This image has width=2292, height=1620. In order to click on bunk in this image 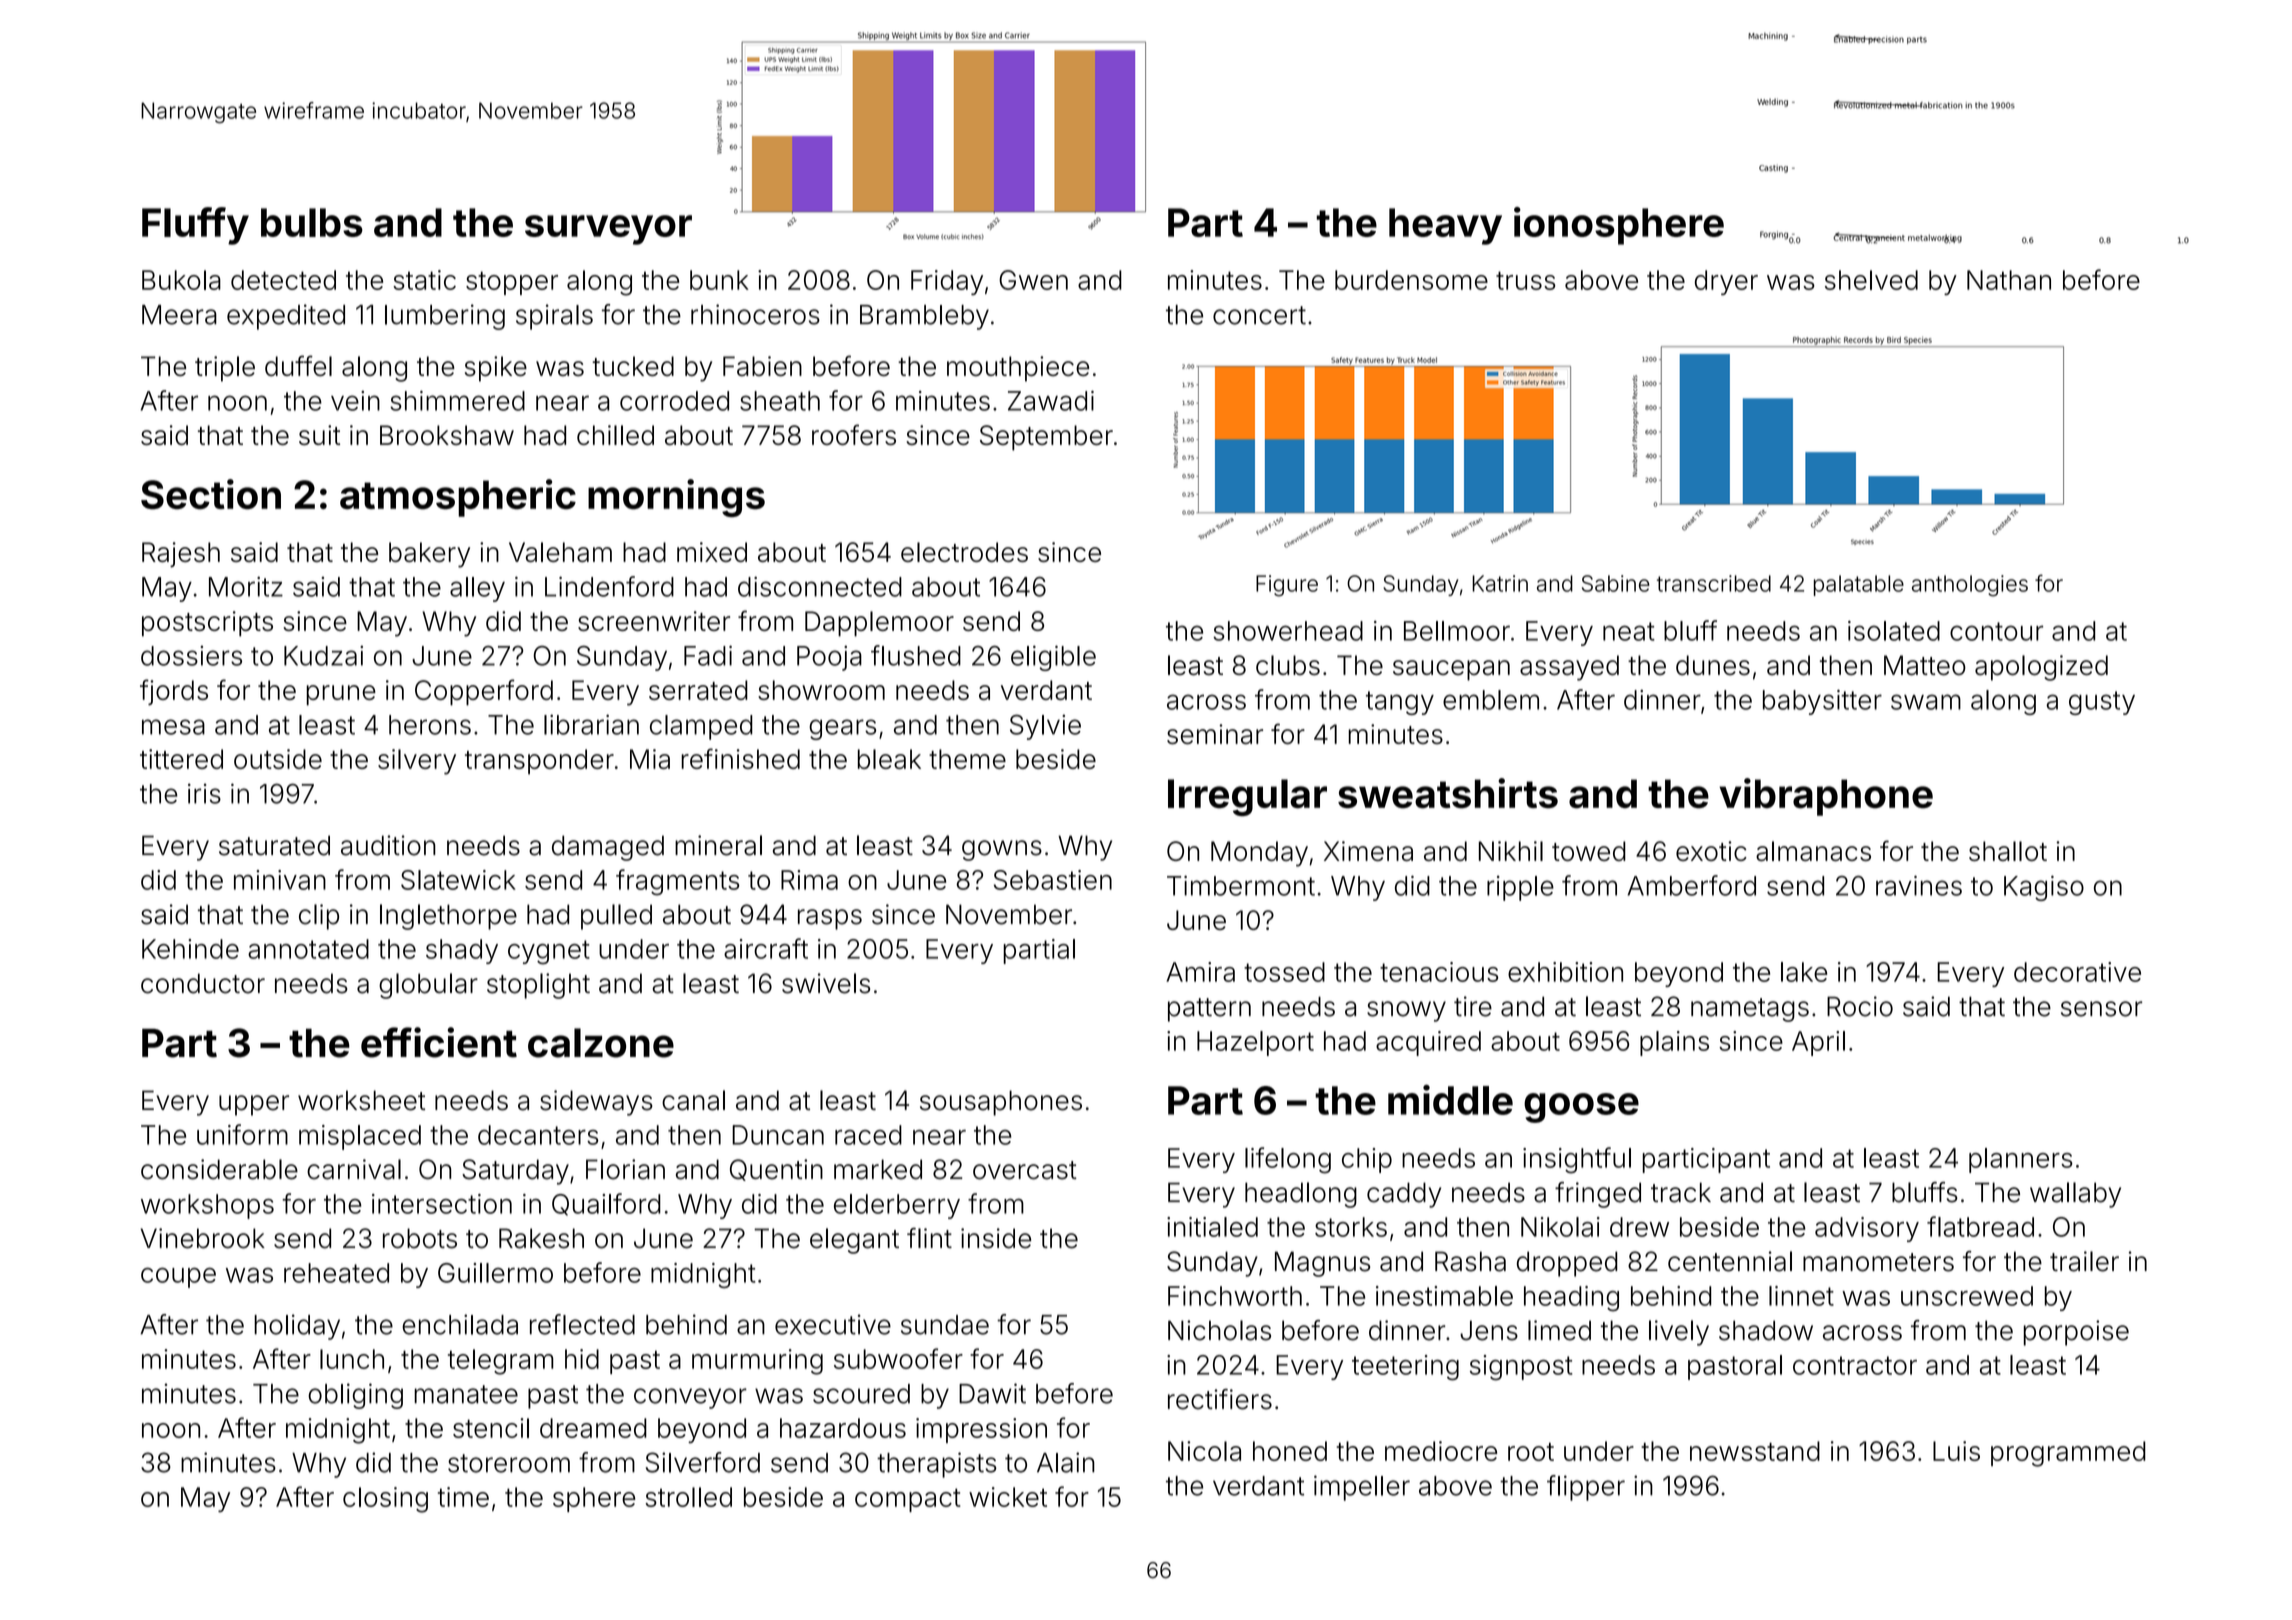, I will do `click(719, 280)`.
